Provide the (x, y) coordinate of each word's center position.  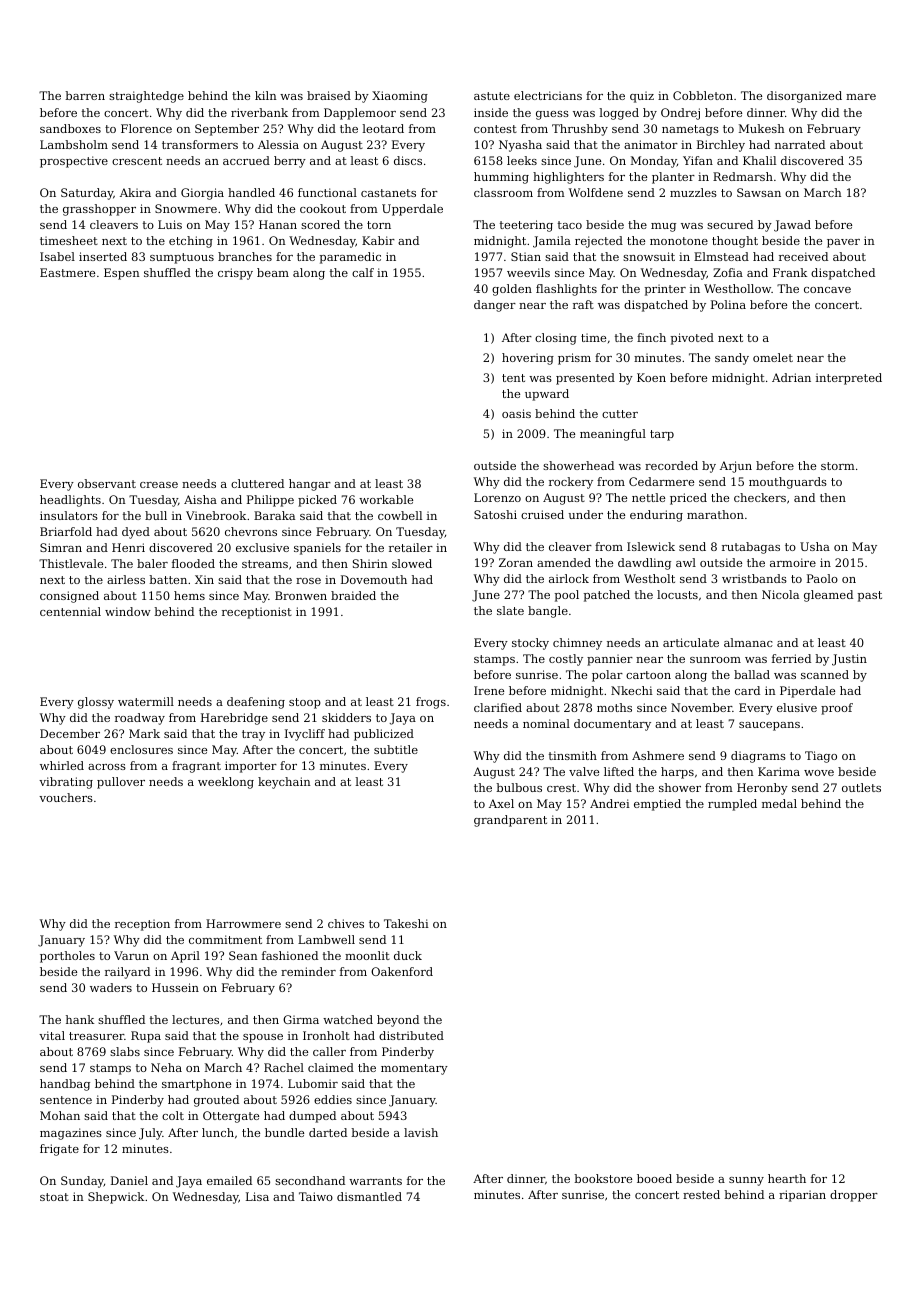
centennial (70, 611)
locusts (677, 594)
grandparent (510, 821)
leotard (383, 128)
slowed (412, 563)
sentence (66, 1100)
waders (111, 987)
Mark (144, 733)
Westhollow (737, 288)
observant (107, 483)
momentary (414, 1069)
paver (843, 243)
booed (654, 1178)
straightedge (146, 97)
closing (556, 339)
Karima (779, 771)
